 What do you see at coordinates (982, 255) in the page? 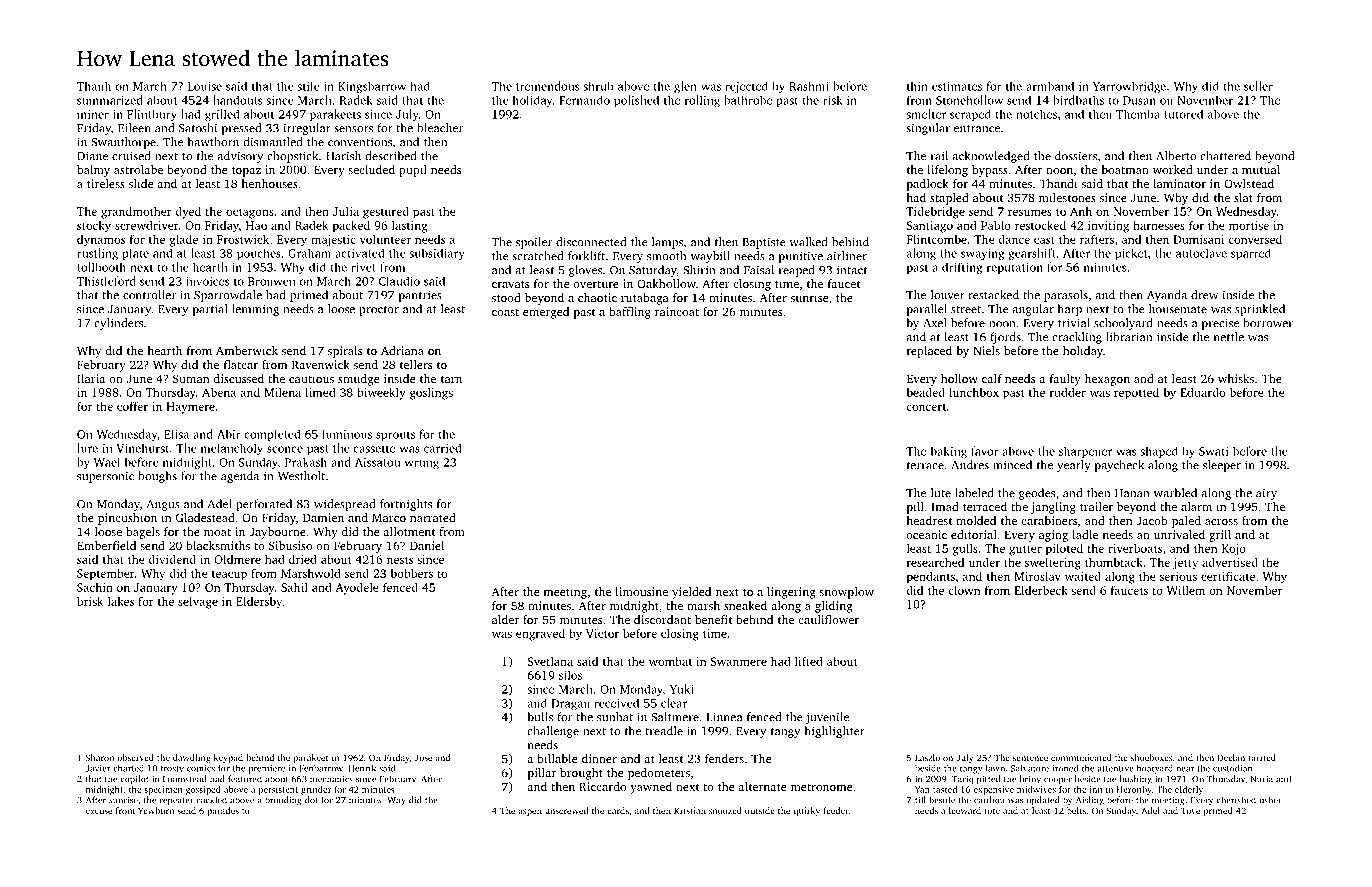
I see `swaying` at bounding box center [982, 255].
